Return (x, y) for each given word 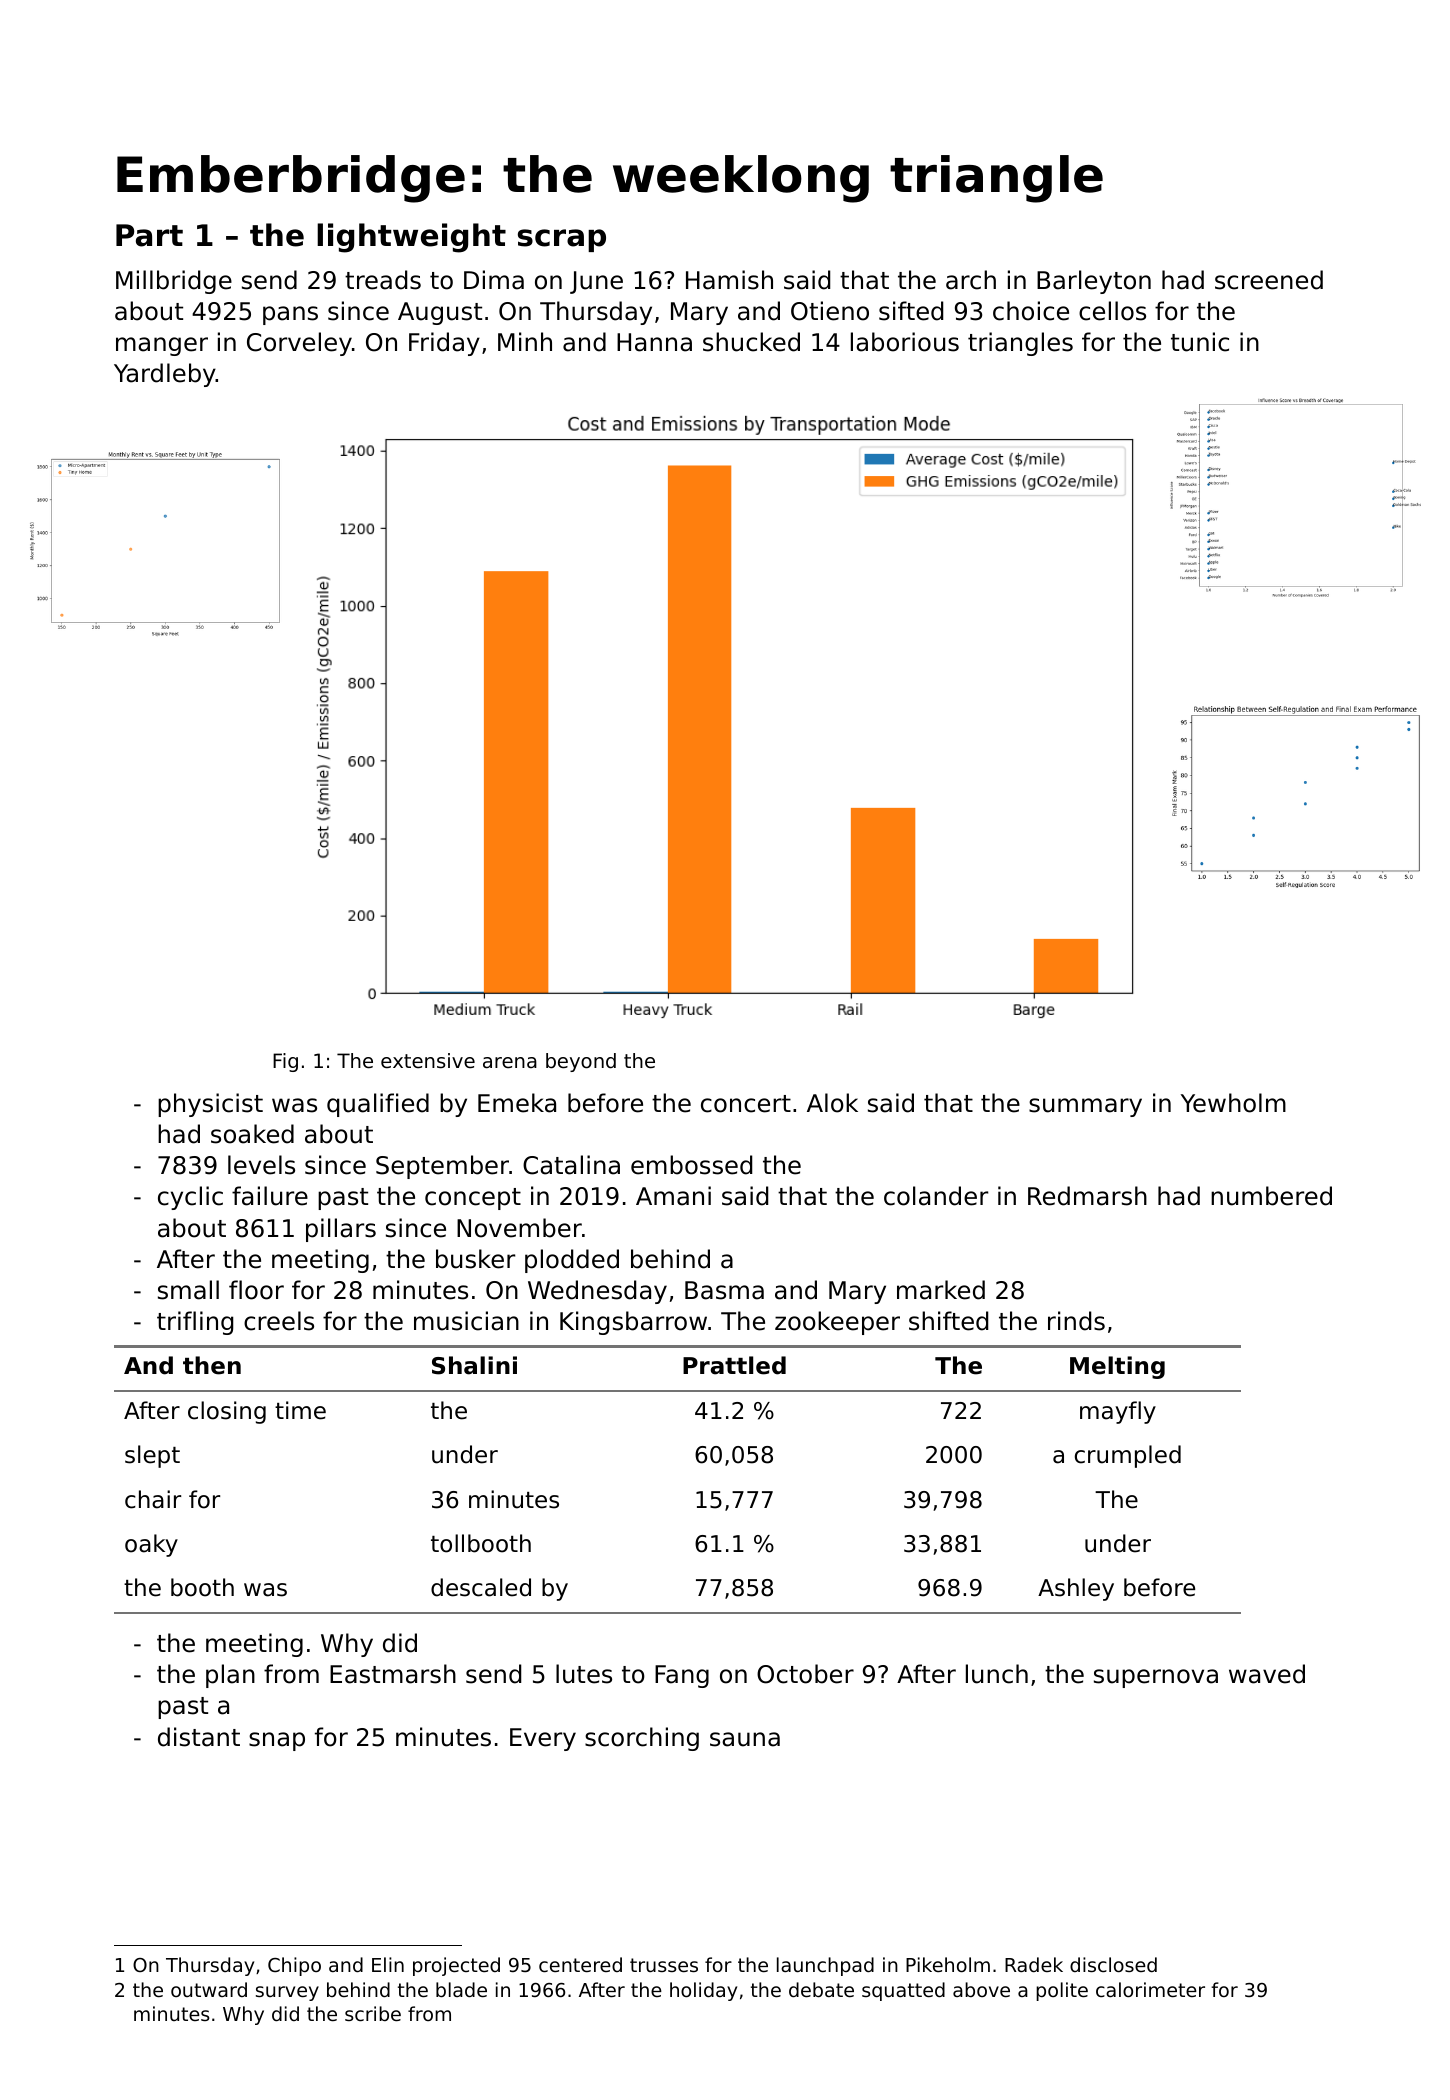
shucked (751, 342)
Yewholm (1233, 1103)
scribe (373, 2013)
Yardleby (165, 375)
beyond (581, 1062)
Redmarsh (1087, 1196)
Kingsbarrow (633, 1323)
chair (153, 1499)
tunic (1200, 342)
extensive (428, 1060)
